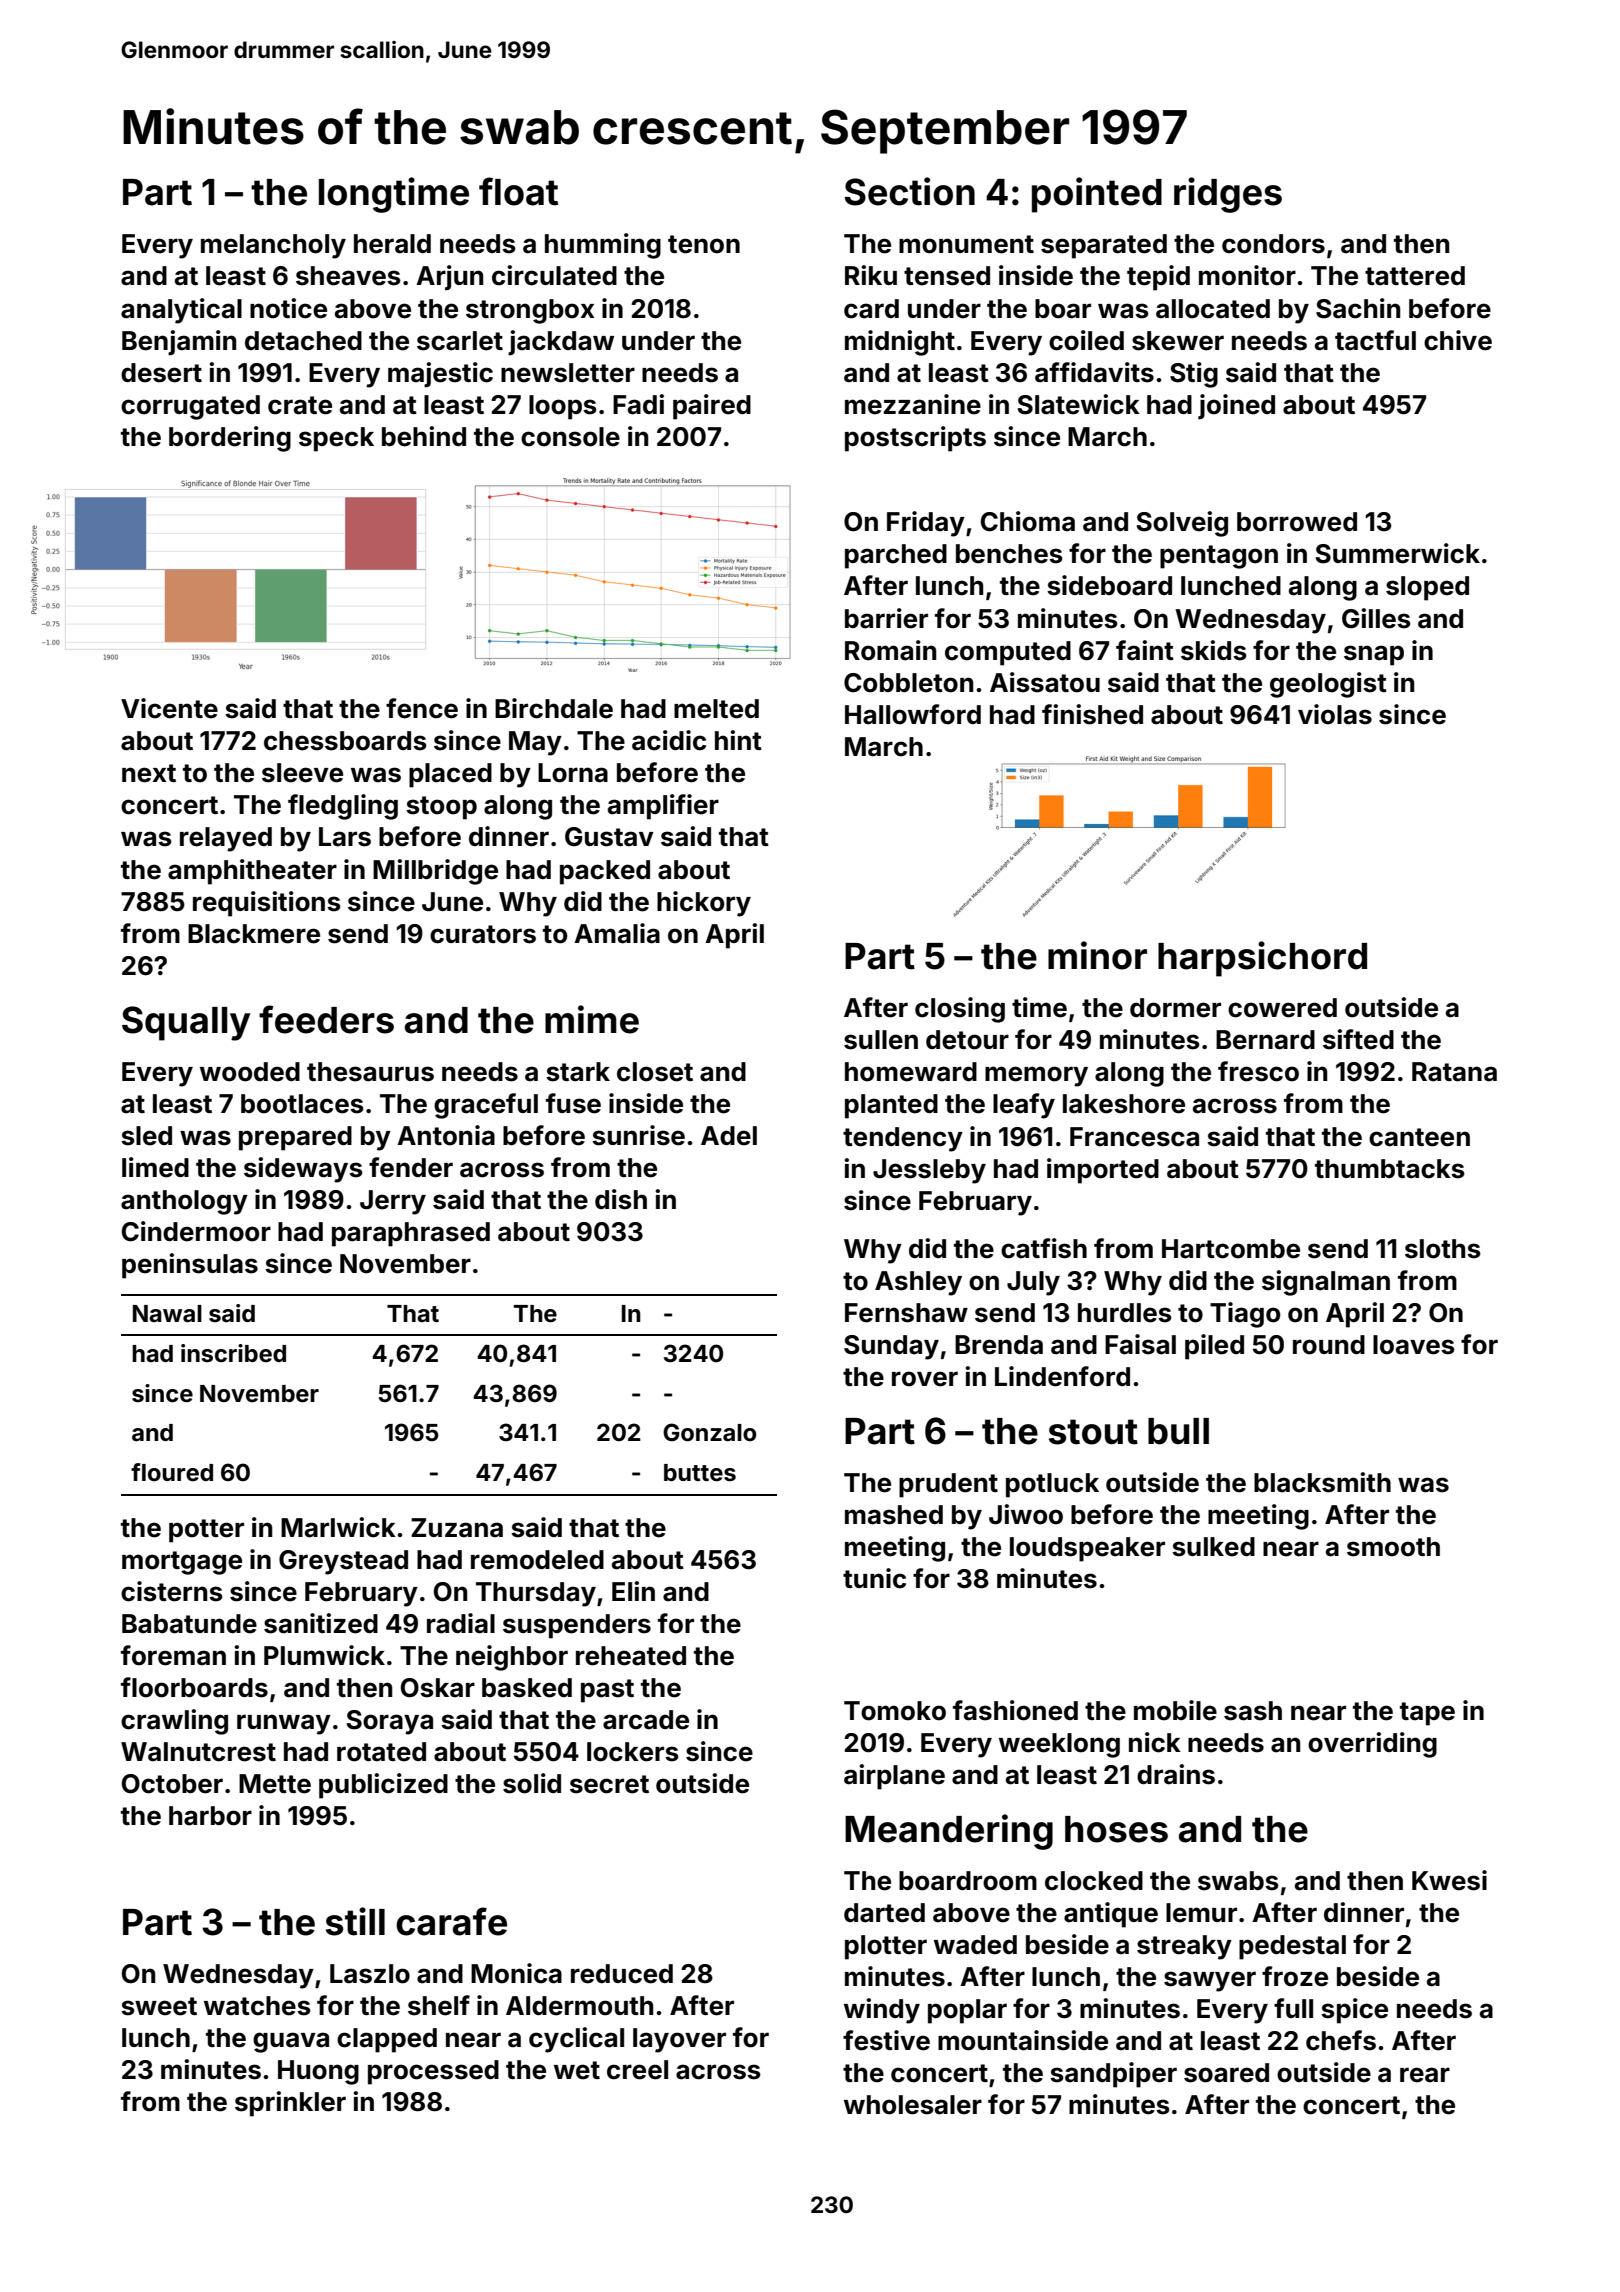 Image resolution: width=1620 pixels, height=2292 pixels. Describe the element at coordinates (704, 904) in the screenshot. I see `hickory` at that location.
